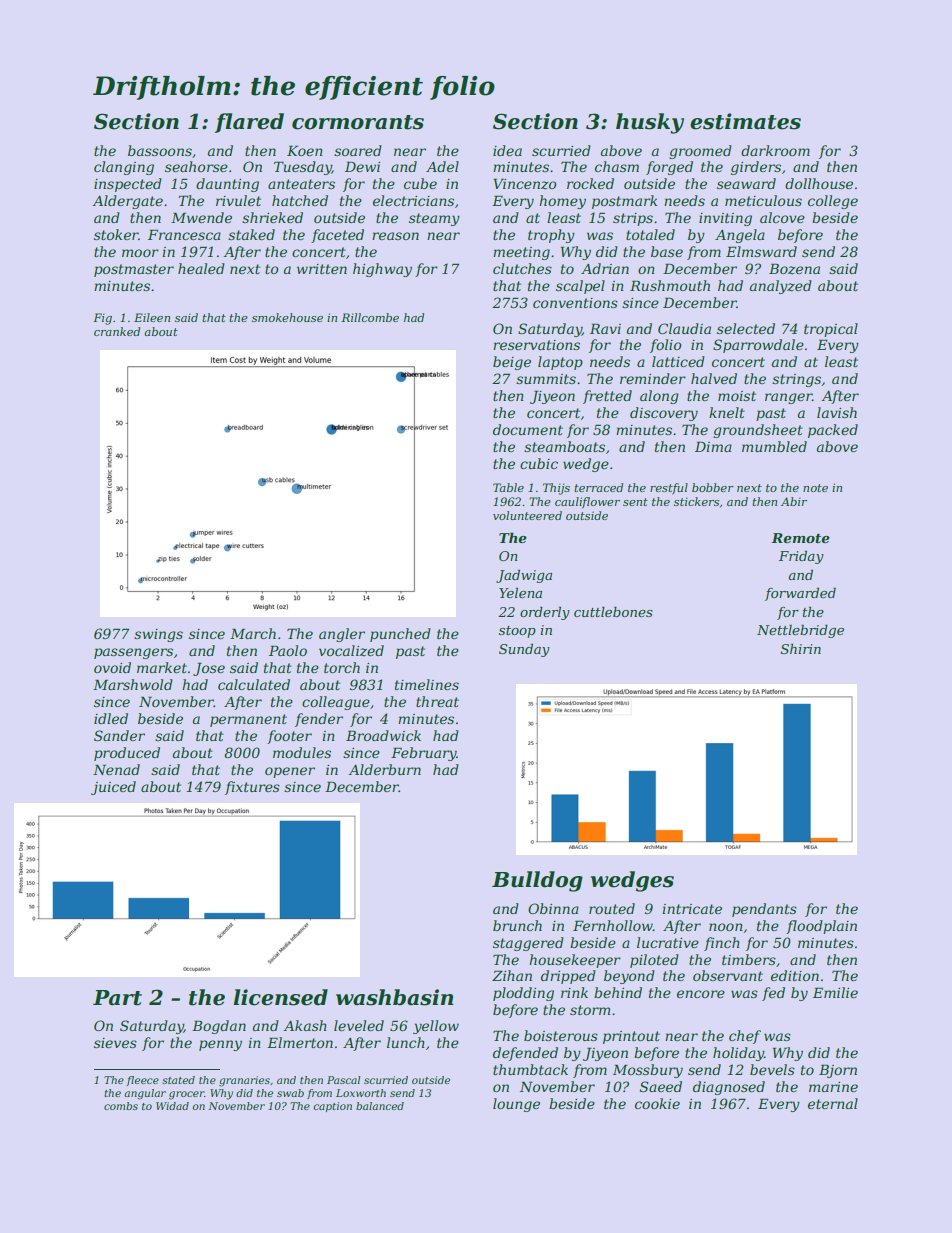 This screenshot has width=952, height=1233. What do you see at coordinates (580, 287) in the screenshot?
I see `scalpel` at bounding box center [580, 287].
